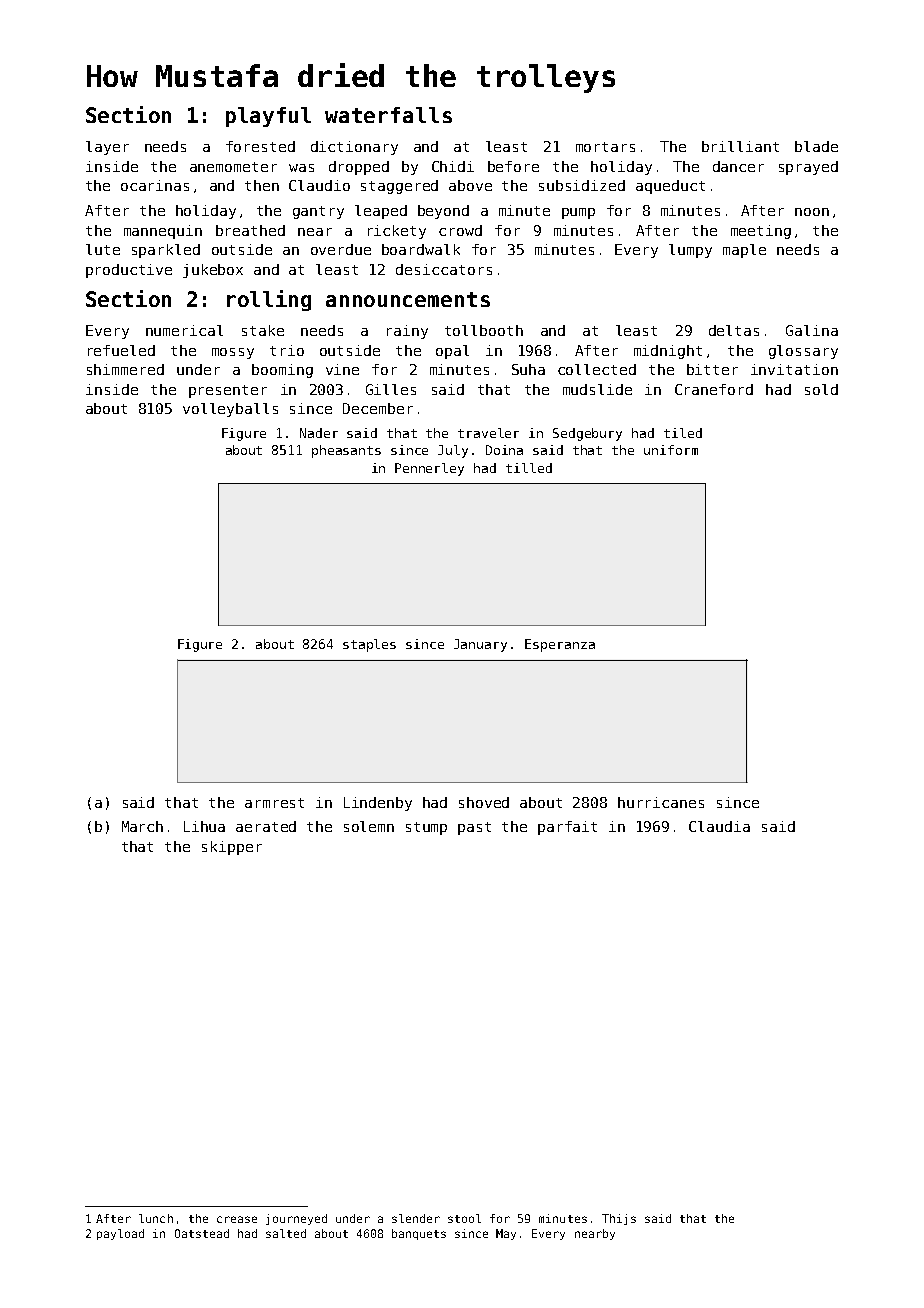  I want to click on blade, so click(816, 146).
